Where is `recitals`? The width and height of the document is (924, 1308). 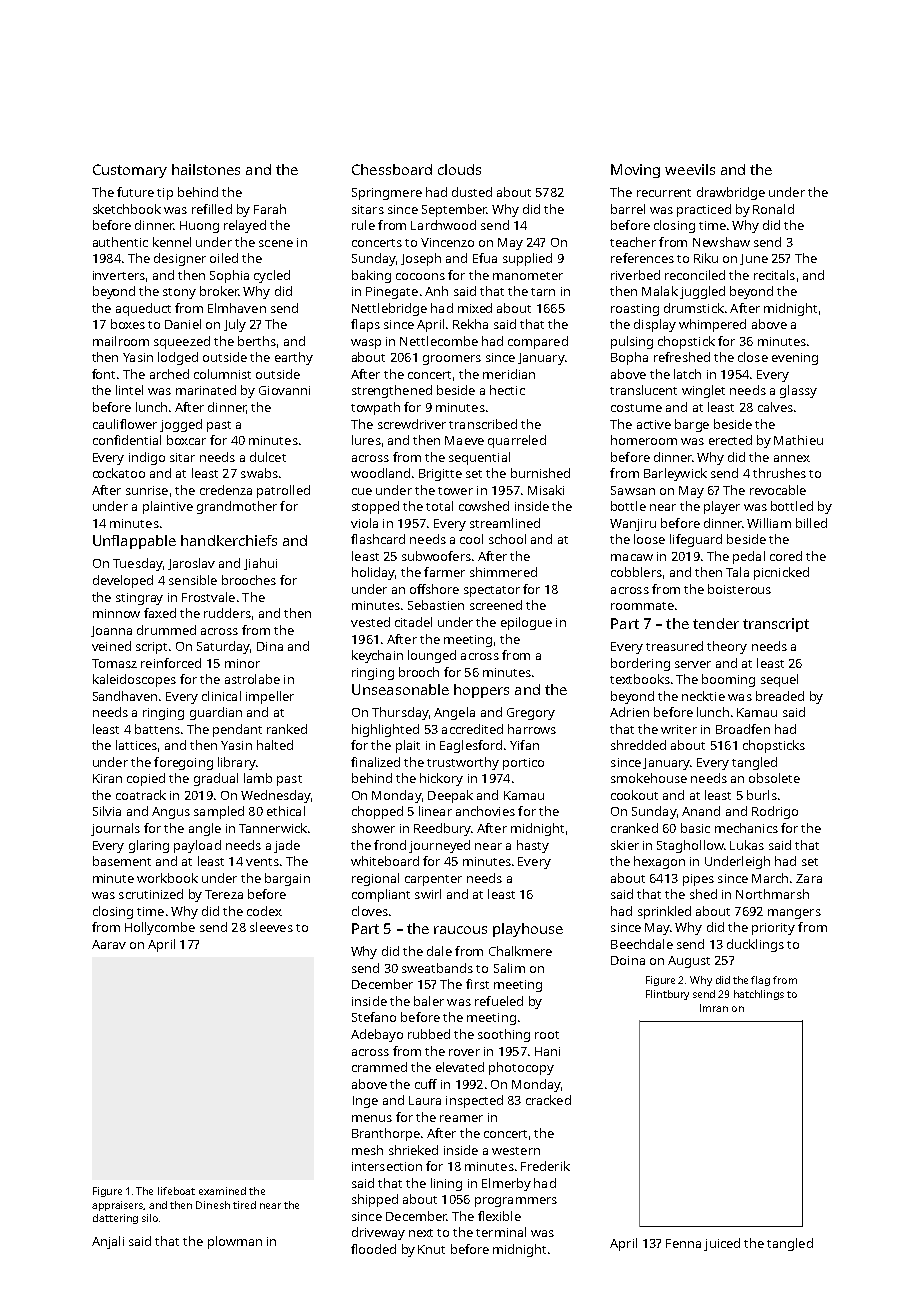 recitals is located at coordinates (774, 275).
